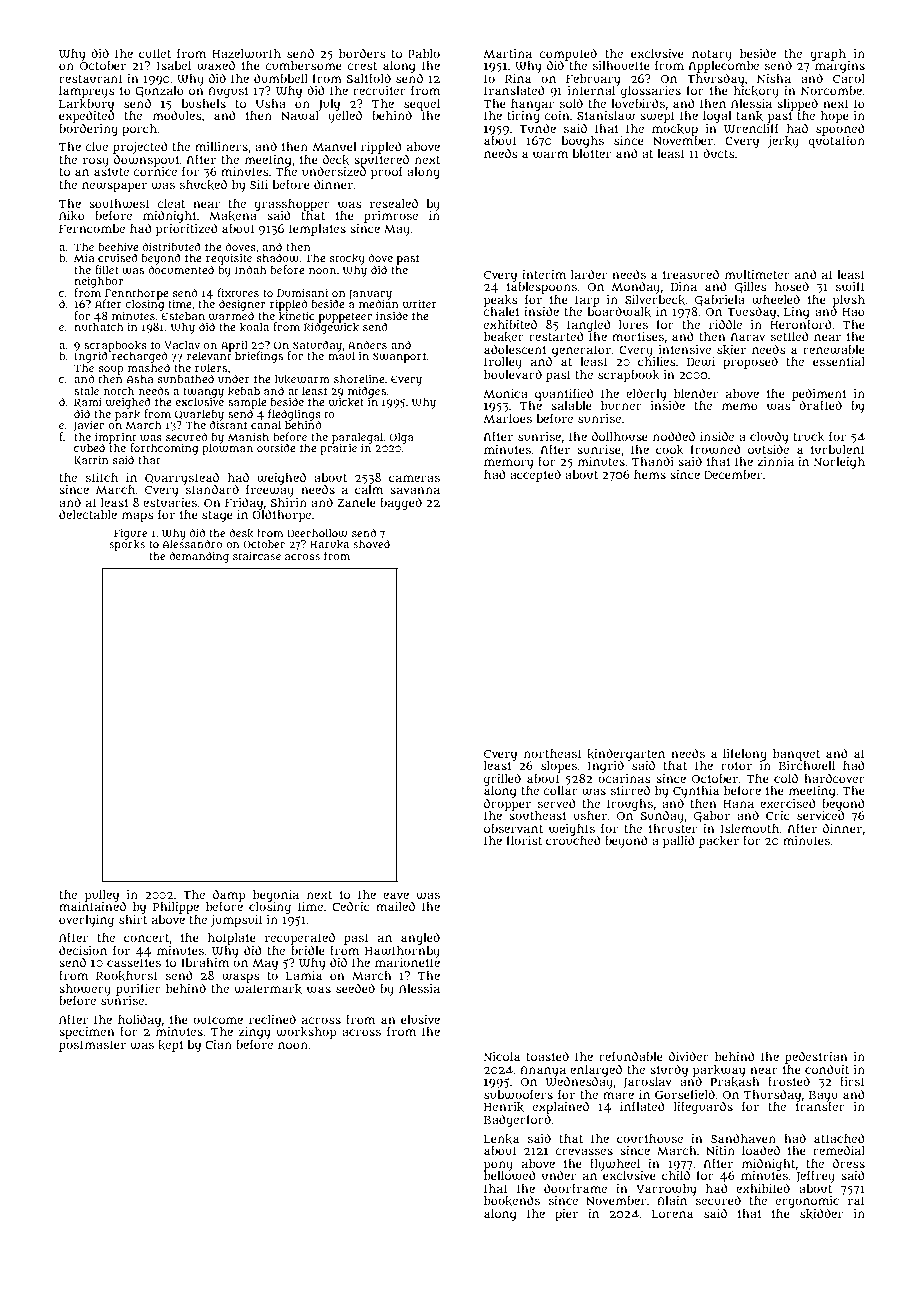 The image size is (924, 1308). I want to click on damp, so click(229, 895).
